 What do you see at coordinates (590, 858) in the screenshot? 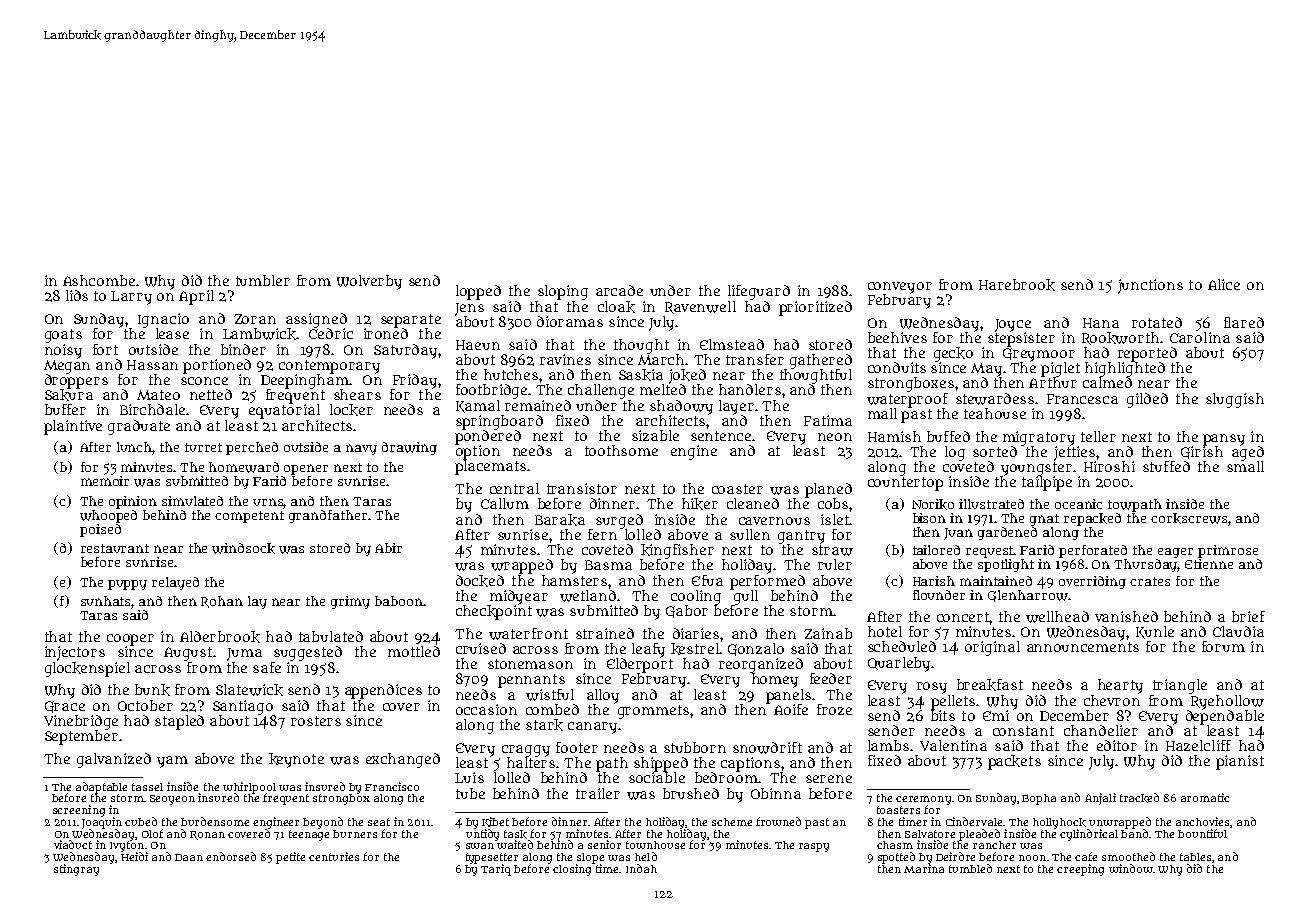
I see `slope` at bounding box center [590, 858].
